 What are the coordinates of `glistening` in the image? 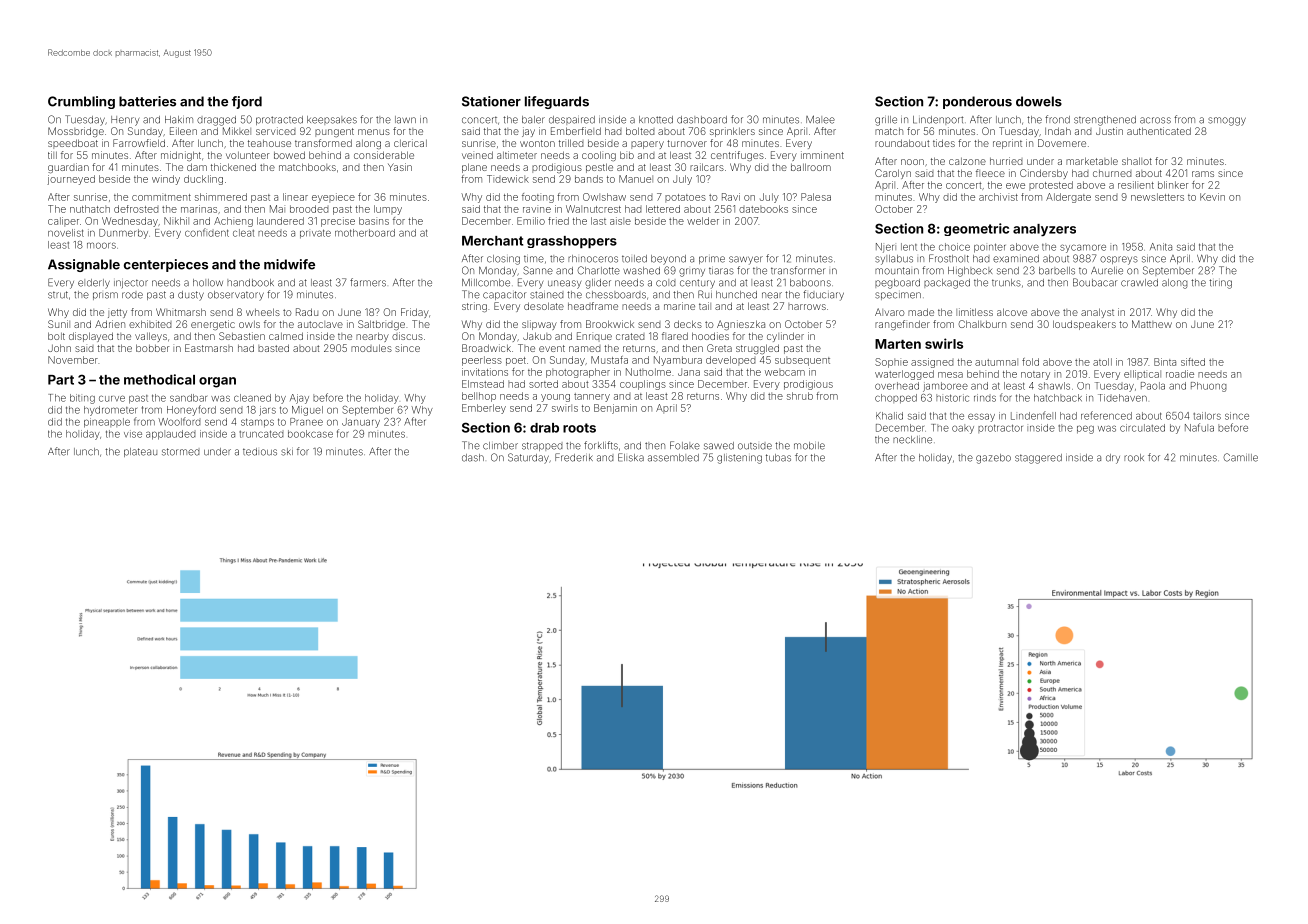 It's located at (739, 459).
